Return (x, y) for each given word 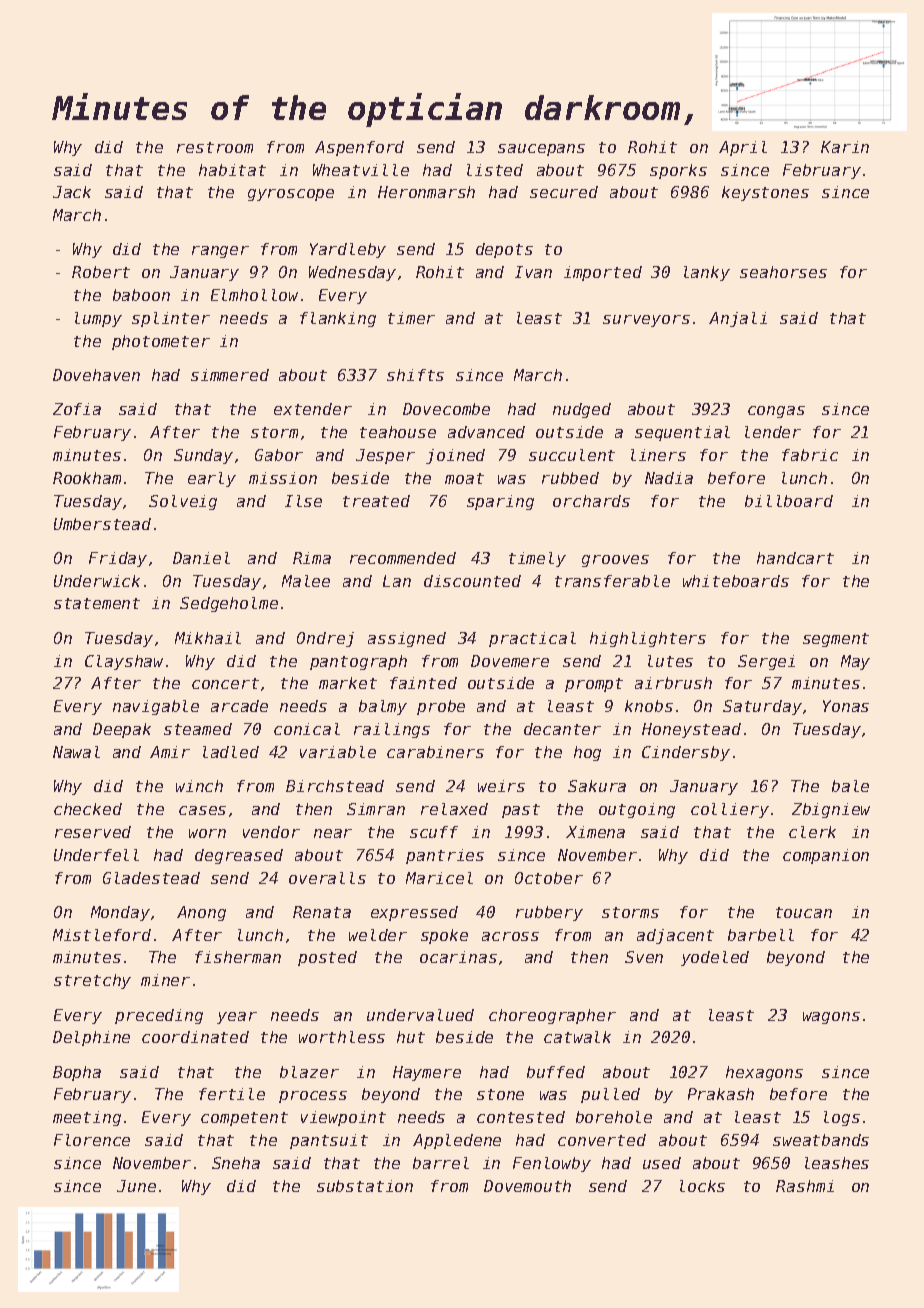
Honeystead (691, 730)
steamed (198, 729)
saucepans (541, 150)
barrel (441, 1163)
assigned (407, 639)
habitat (232, 170)
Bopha (77, 1073)
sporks (678, 171)
